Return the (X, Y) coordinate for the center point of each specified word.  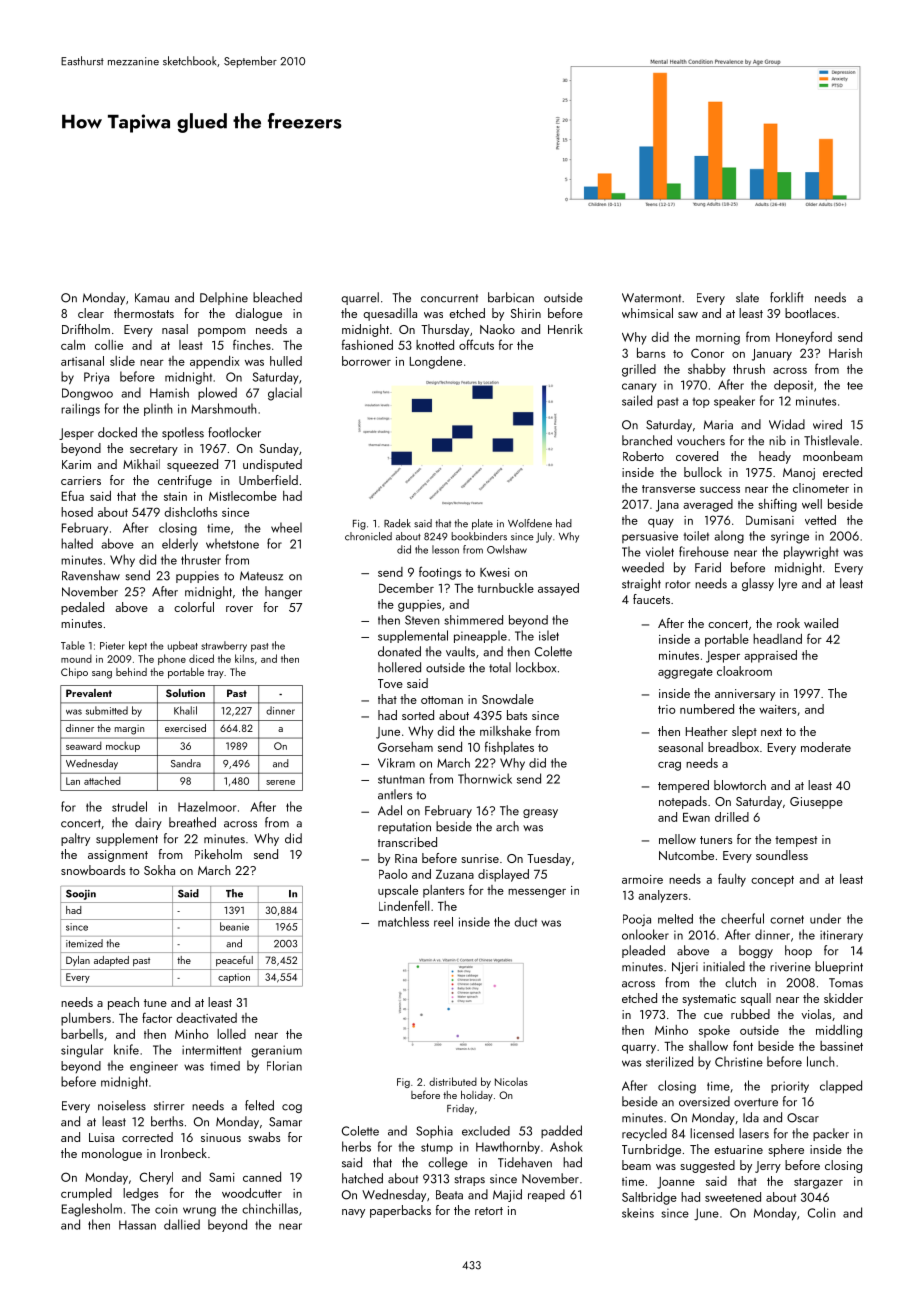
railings (80, 409)
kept (138, 646)
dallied (182, 1224)
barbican (511, 297)
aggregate (685, 673)
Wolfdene (530, 523)
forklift (787, 297)
